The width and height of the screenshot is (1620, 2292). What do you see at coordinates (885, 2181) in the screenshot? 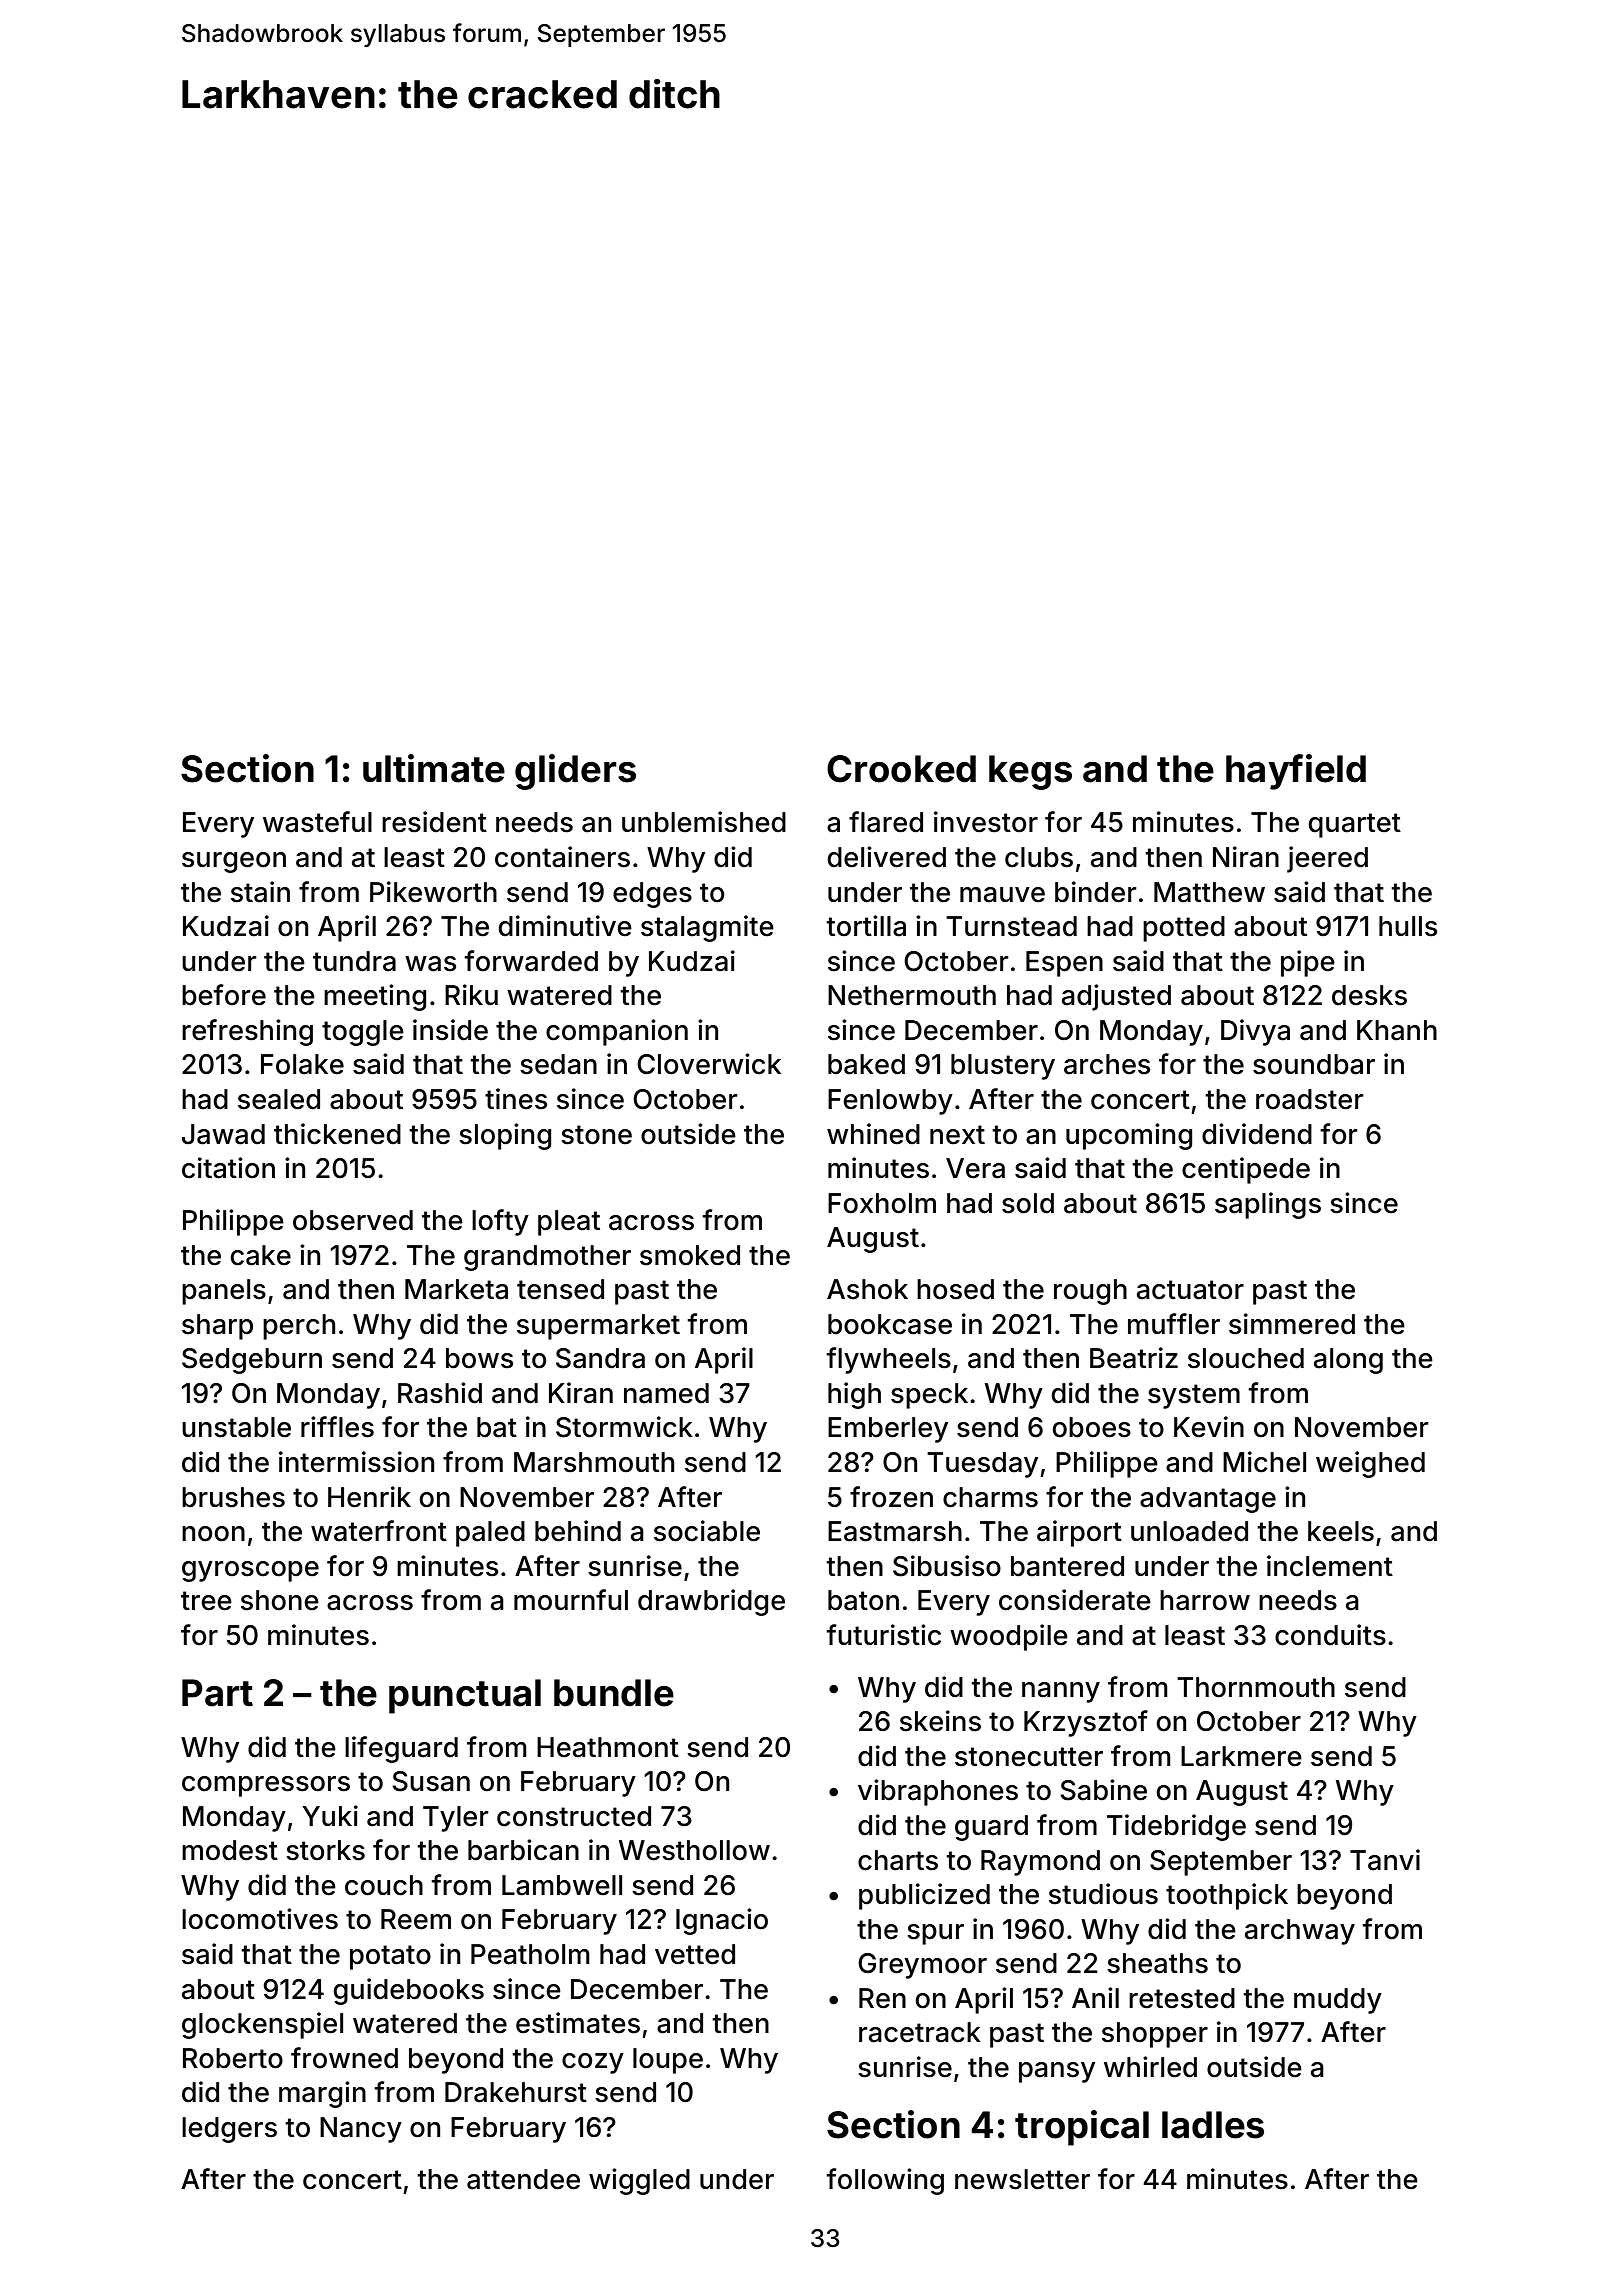
I see `following` at bounding box center [885, 2181].
